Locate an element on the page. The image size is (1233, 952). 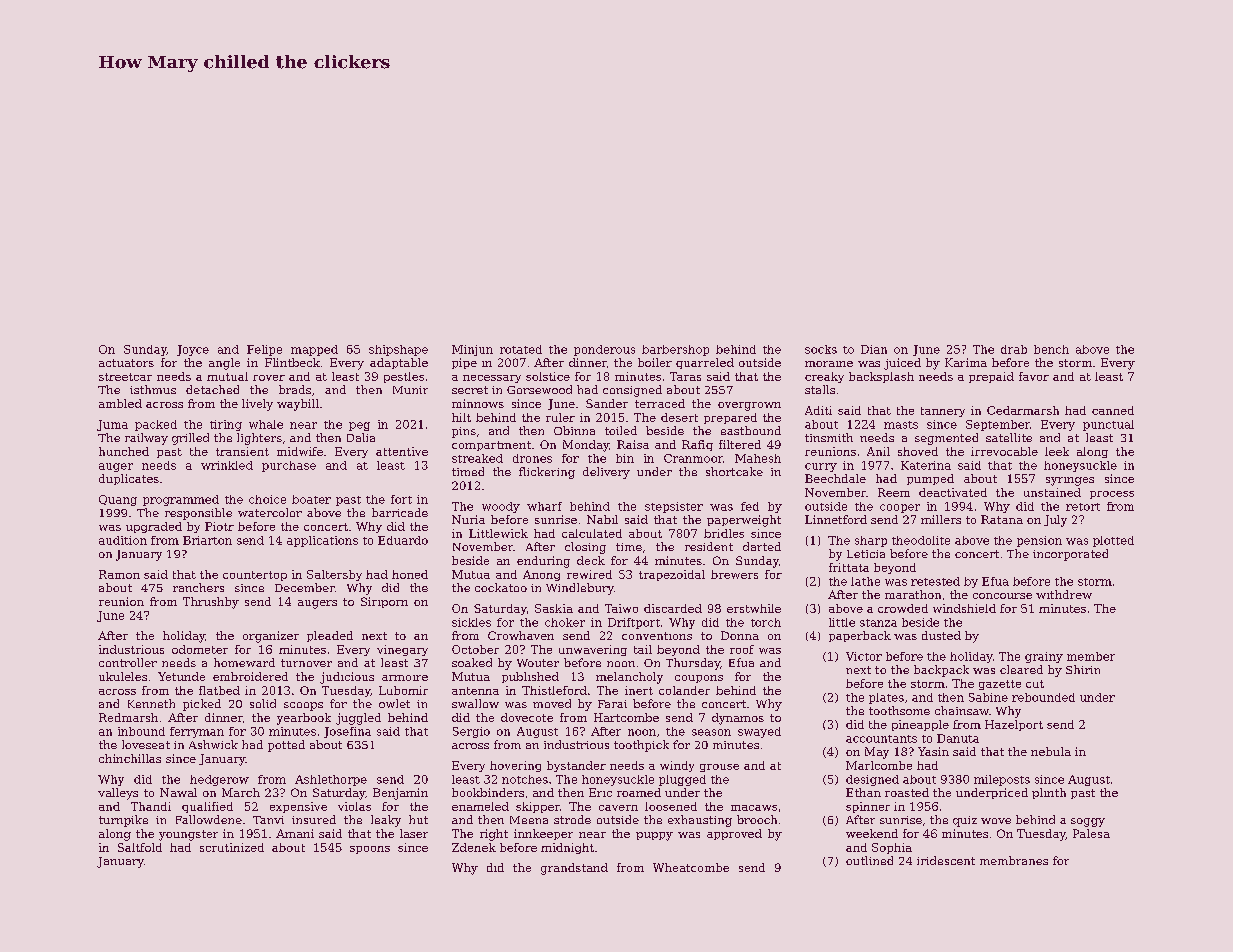
Thandi is located at coordinates (151, 806).
